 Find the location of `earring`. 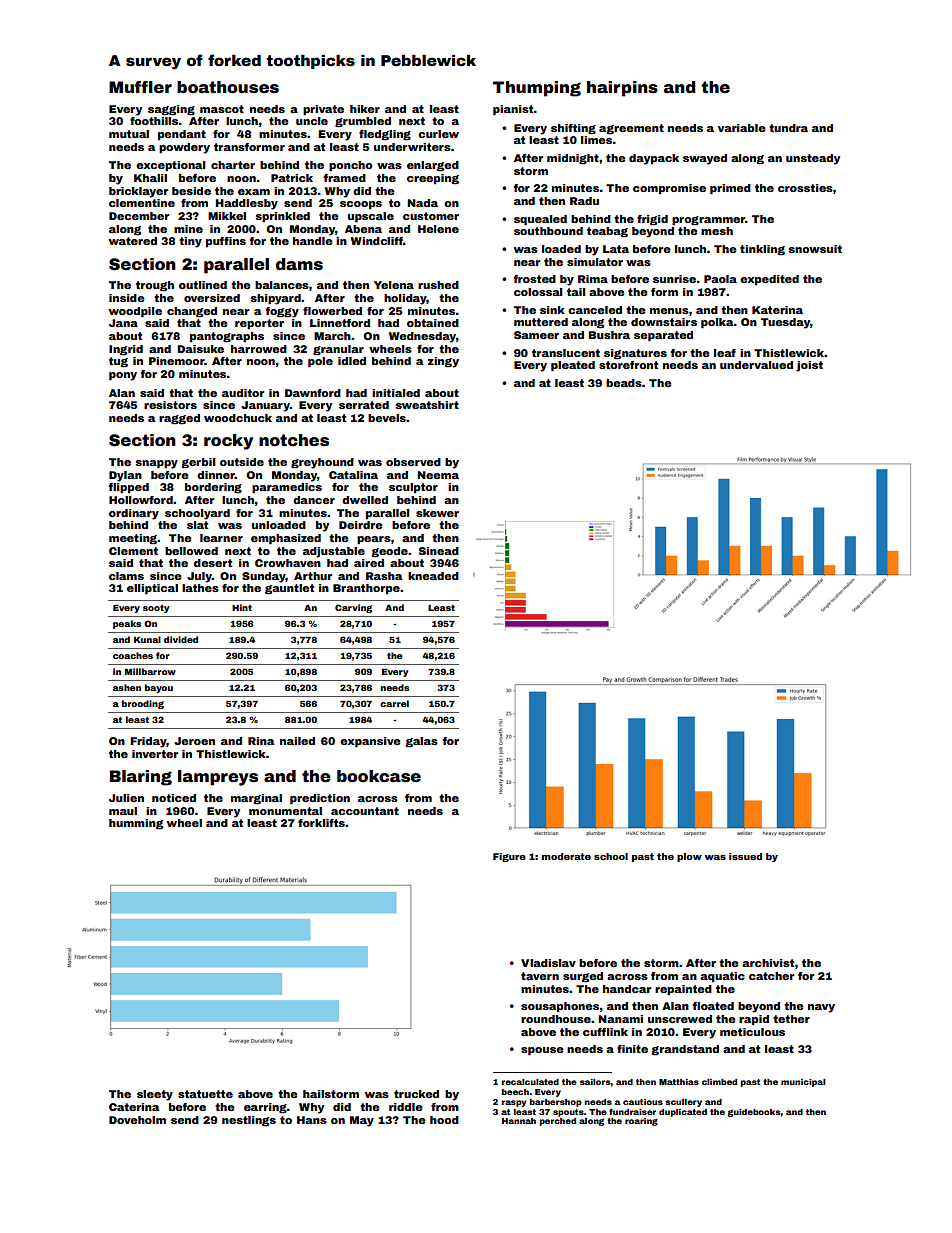

earring is located at coordinates (265, 1108).
